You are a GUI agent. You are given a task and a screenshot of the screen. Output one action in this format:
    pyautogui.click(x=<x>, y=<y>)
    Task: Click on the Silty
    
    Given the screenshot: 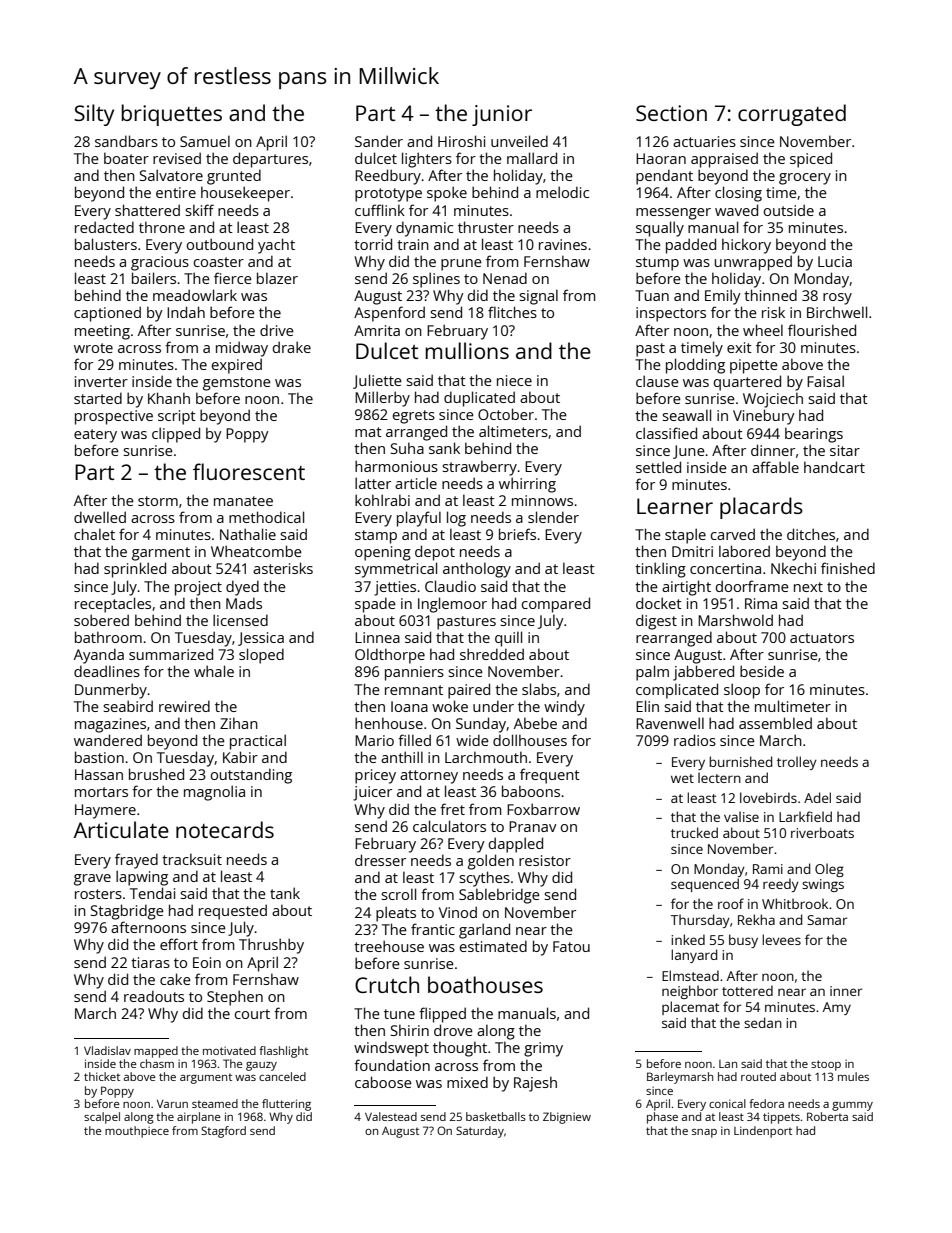 What is the action you would take?
    pyautogui.click(x=94, y=115)
